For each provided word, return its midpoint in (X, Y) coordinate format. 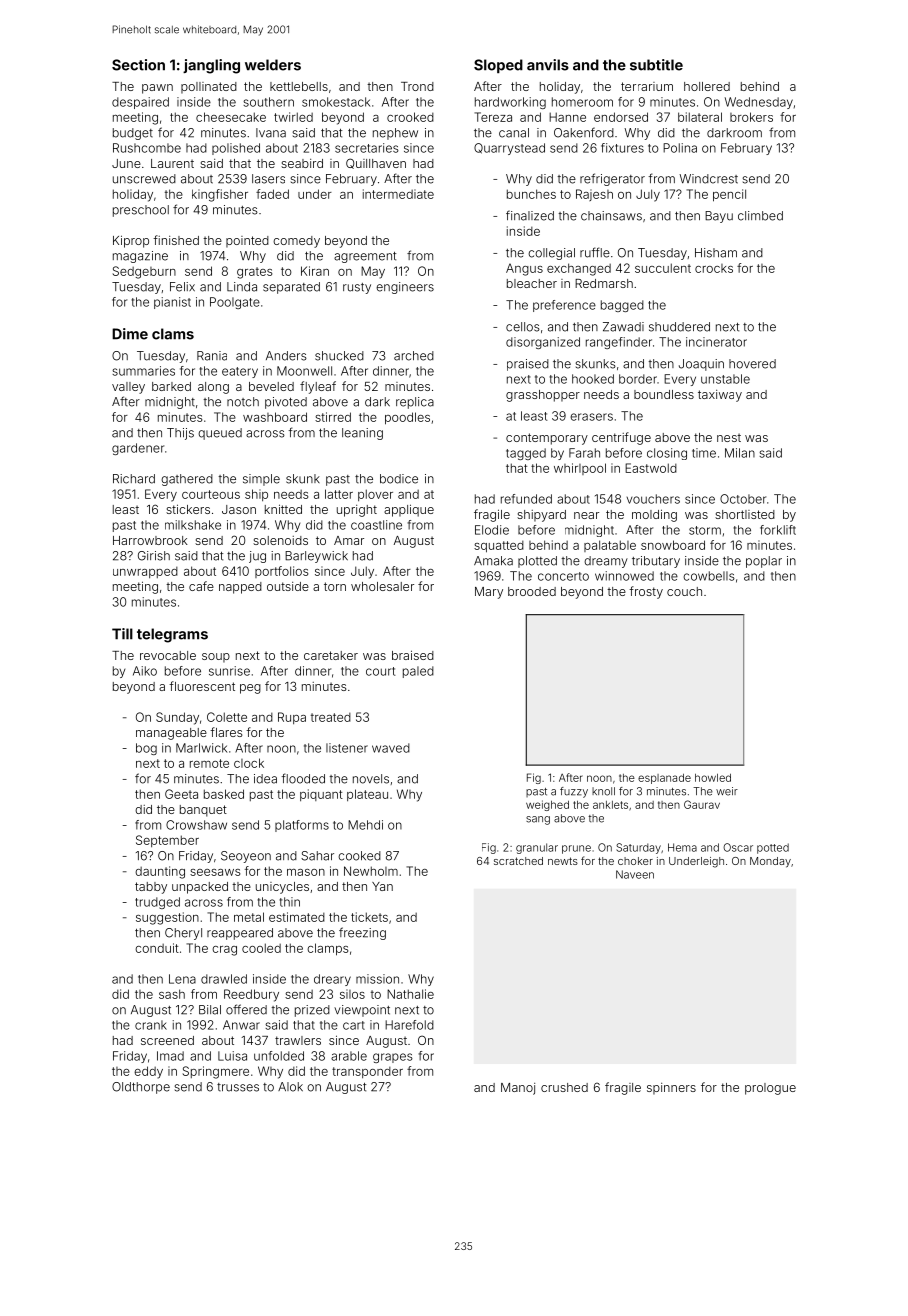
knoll (603, 791)
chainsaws (611, 216)
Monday (770, 862)
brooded (532, 591)
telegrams (172, 635)
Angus (524, 269)
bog (146, 749)
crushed (564, 1087)
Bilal (210, 1010)
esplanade (664, 779)
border (638, 379)
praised (528, 365)
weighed (547, 805)
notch (243, 402)
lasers (268, 179)
